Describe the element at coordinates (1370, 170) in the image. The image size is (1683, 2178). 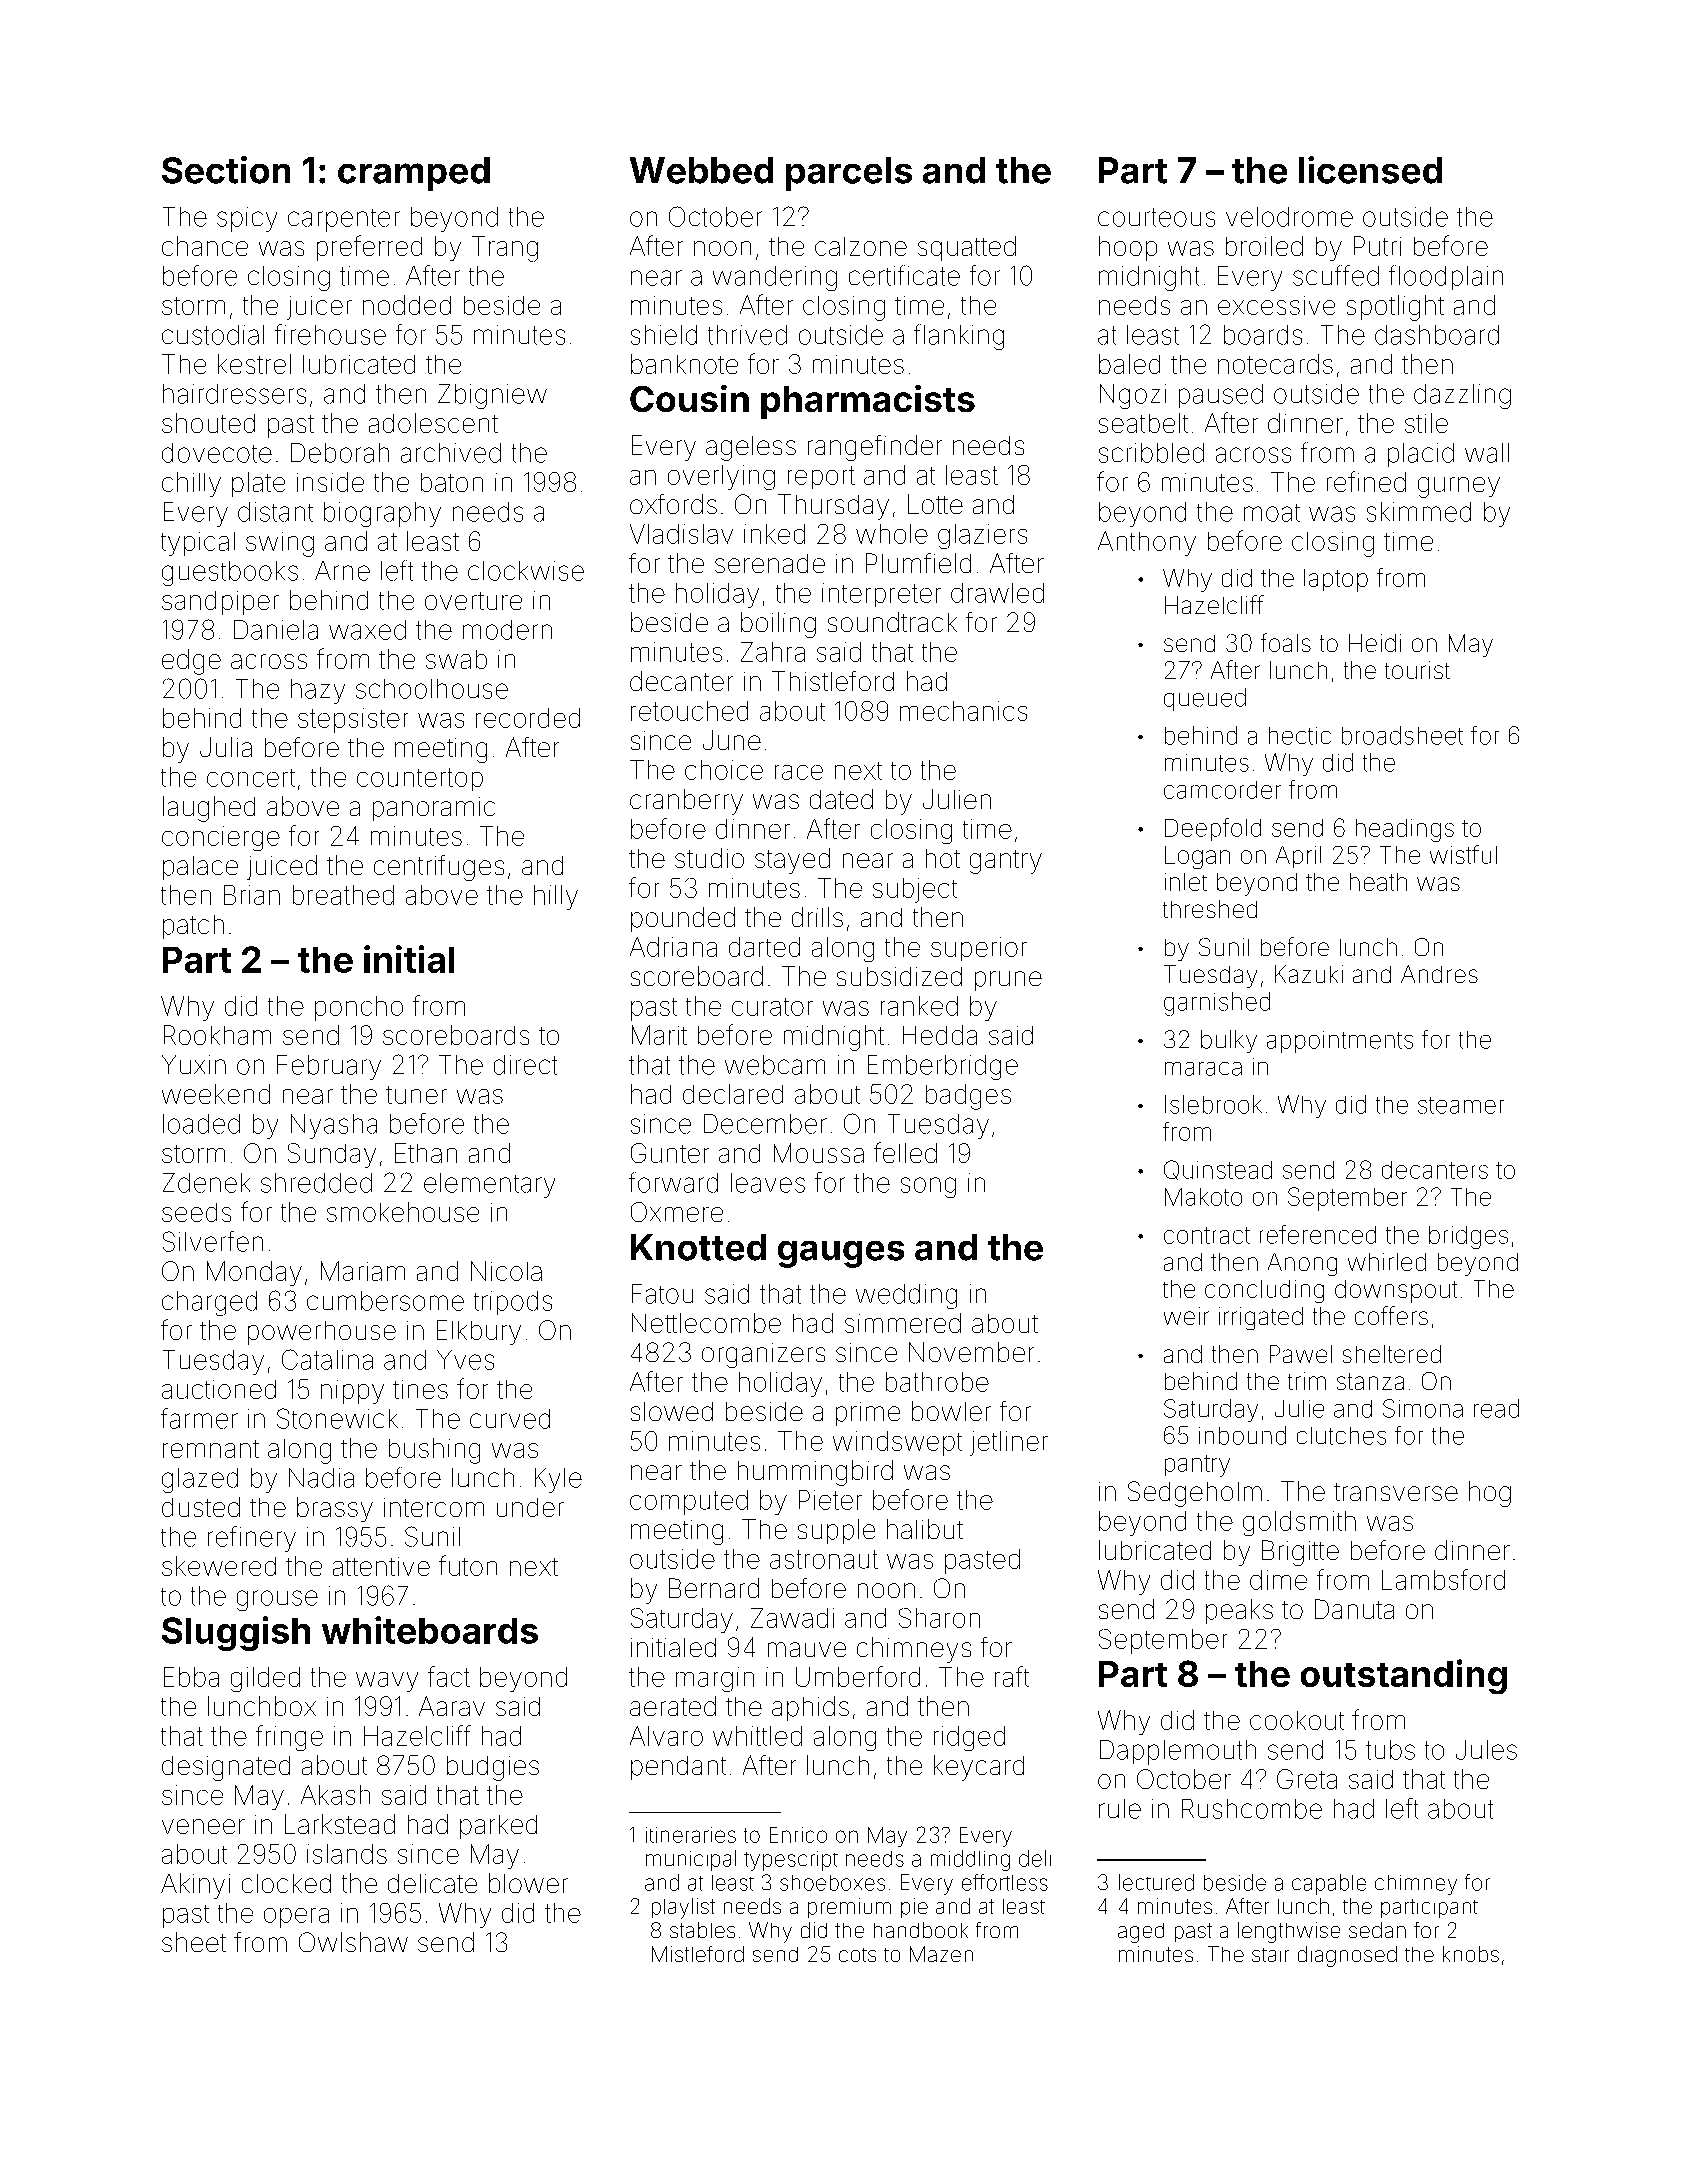
I see `licensed` at that location.
